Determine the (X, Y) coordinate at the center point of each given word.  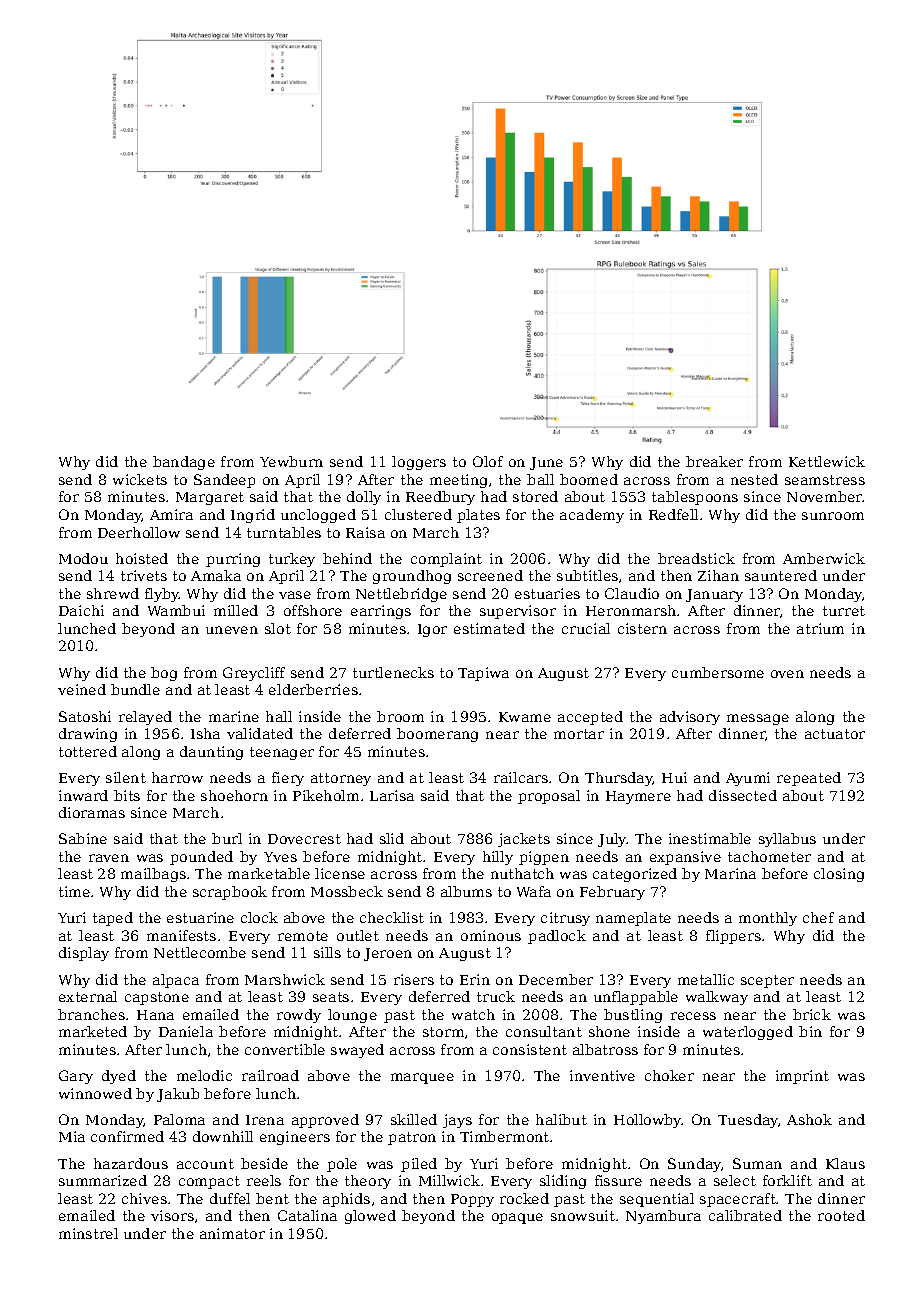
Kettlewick (827, 461)
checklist (392, 917)
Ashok (809, 1119)
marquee (422, 1078)
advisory (690, 718)
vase (295, 595)
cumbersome (718, 672)
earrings (381, 612)
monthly (768, 919)
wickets (140, 479)
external (88, 996)
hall (279, 716)
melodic (204, 1075)
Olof (488, 461)
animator (232, 1233)
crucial (586, 628)
